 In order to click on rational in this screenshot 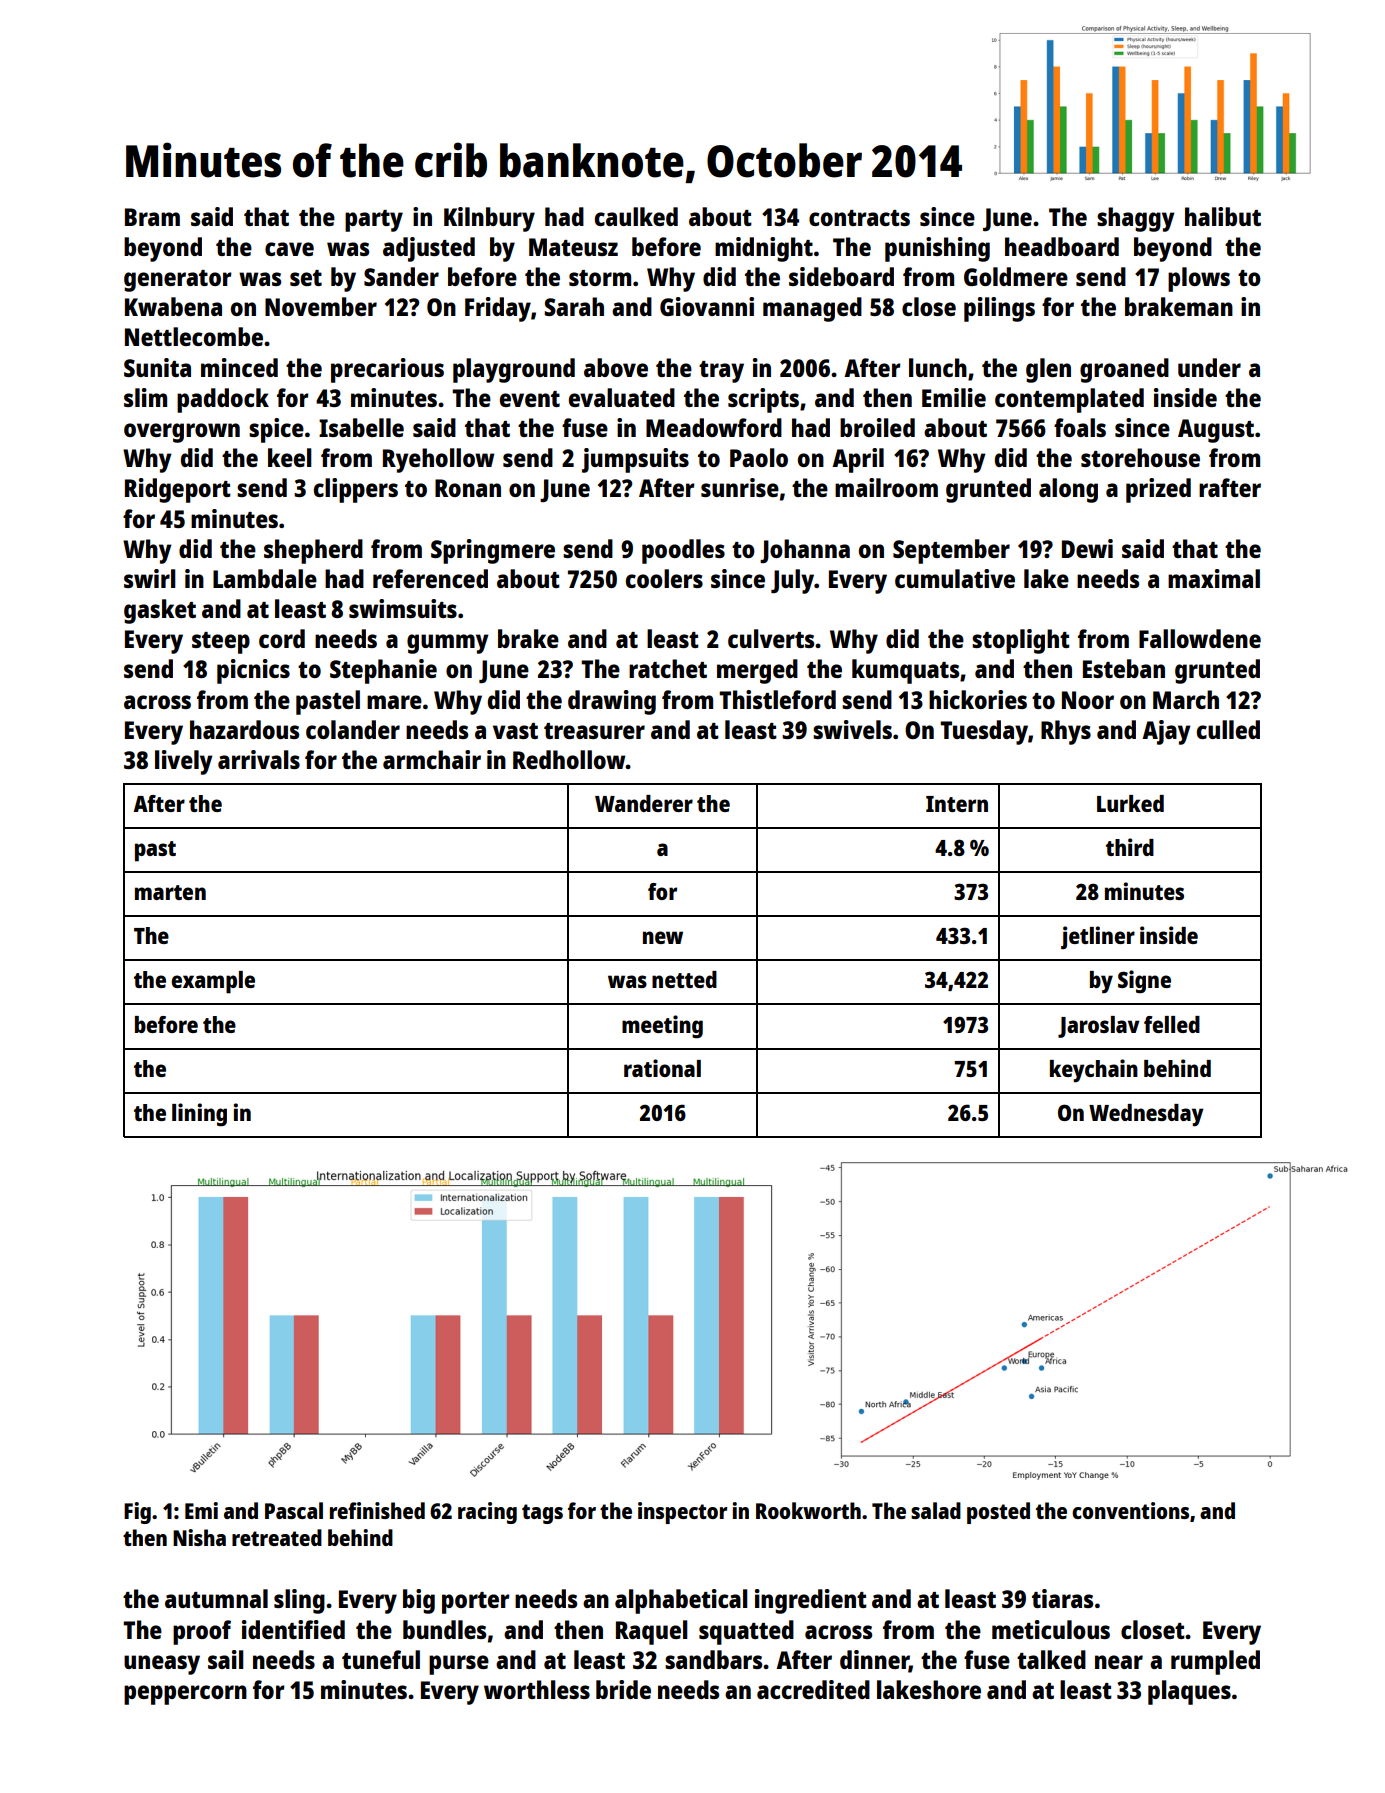, I will do `click(662, 1068)`.
